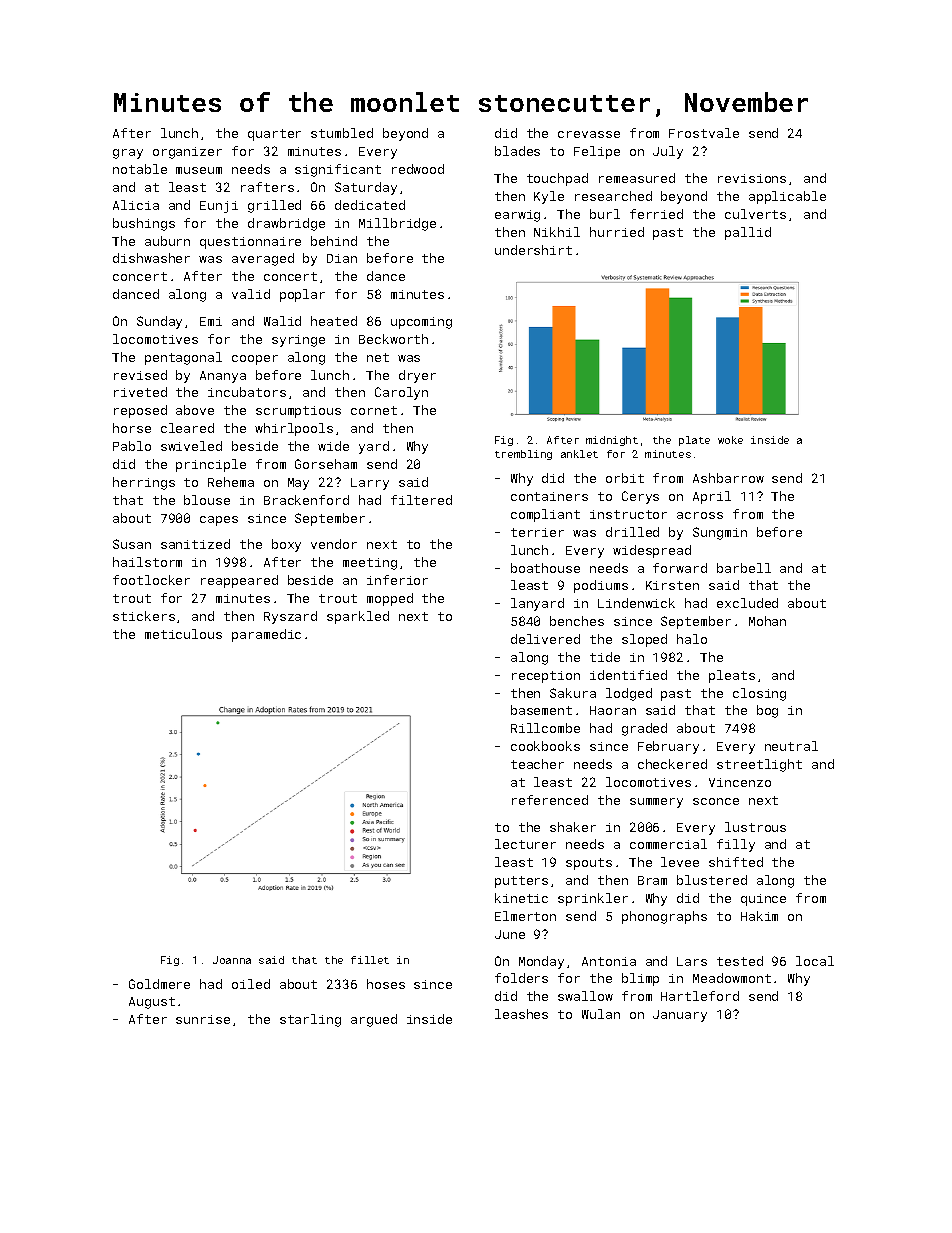 The height and width of the screenshot is (1233, 952). What do you see at coordinates (250, 243) in the screenshot?
I see `questionnaire` at bounding box center [250, 243].
